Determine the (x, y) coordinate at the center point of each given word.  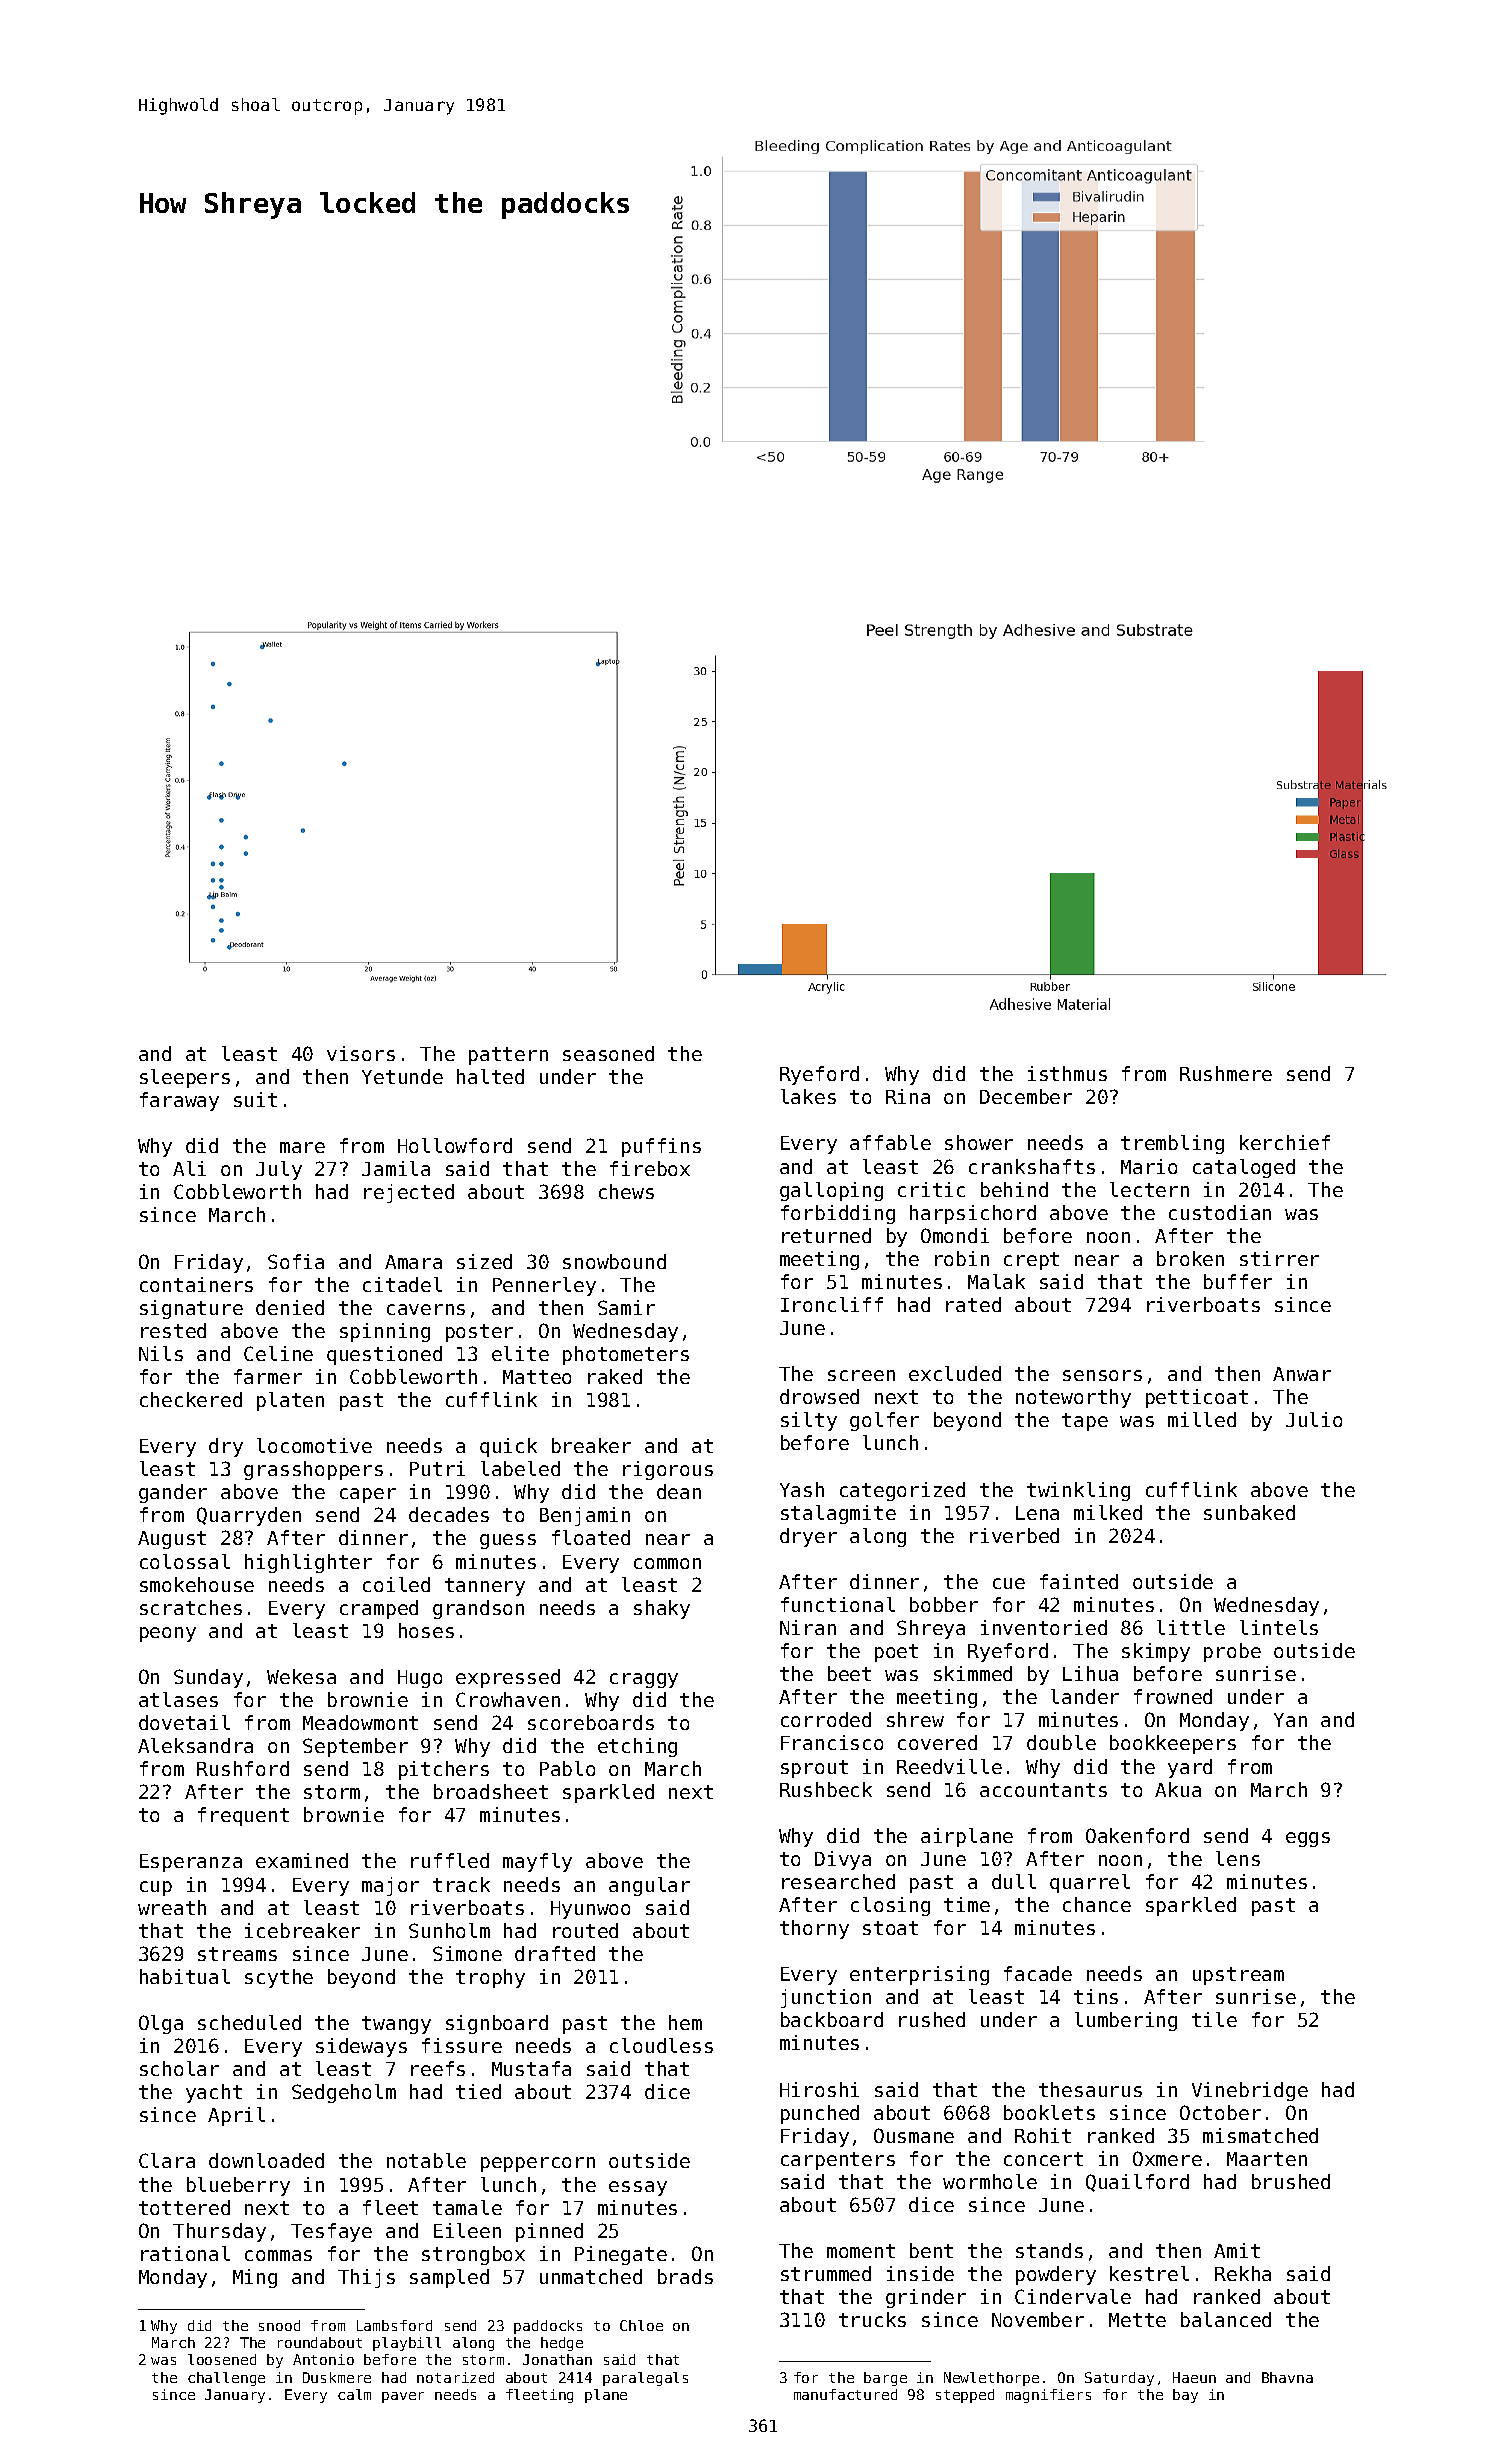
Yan (1290, 1720)
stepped (965, 2396)
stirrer (1279, 1258)
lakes (808, 1096)
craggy (644, 1680)
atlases (178, 1699)
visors (361, 1053)
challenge (226, 2379)
